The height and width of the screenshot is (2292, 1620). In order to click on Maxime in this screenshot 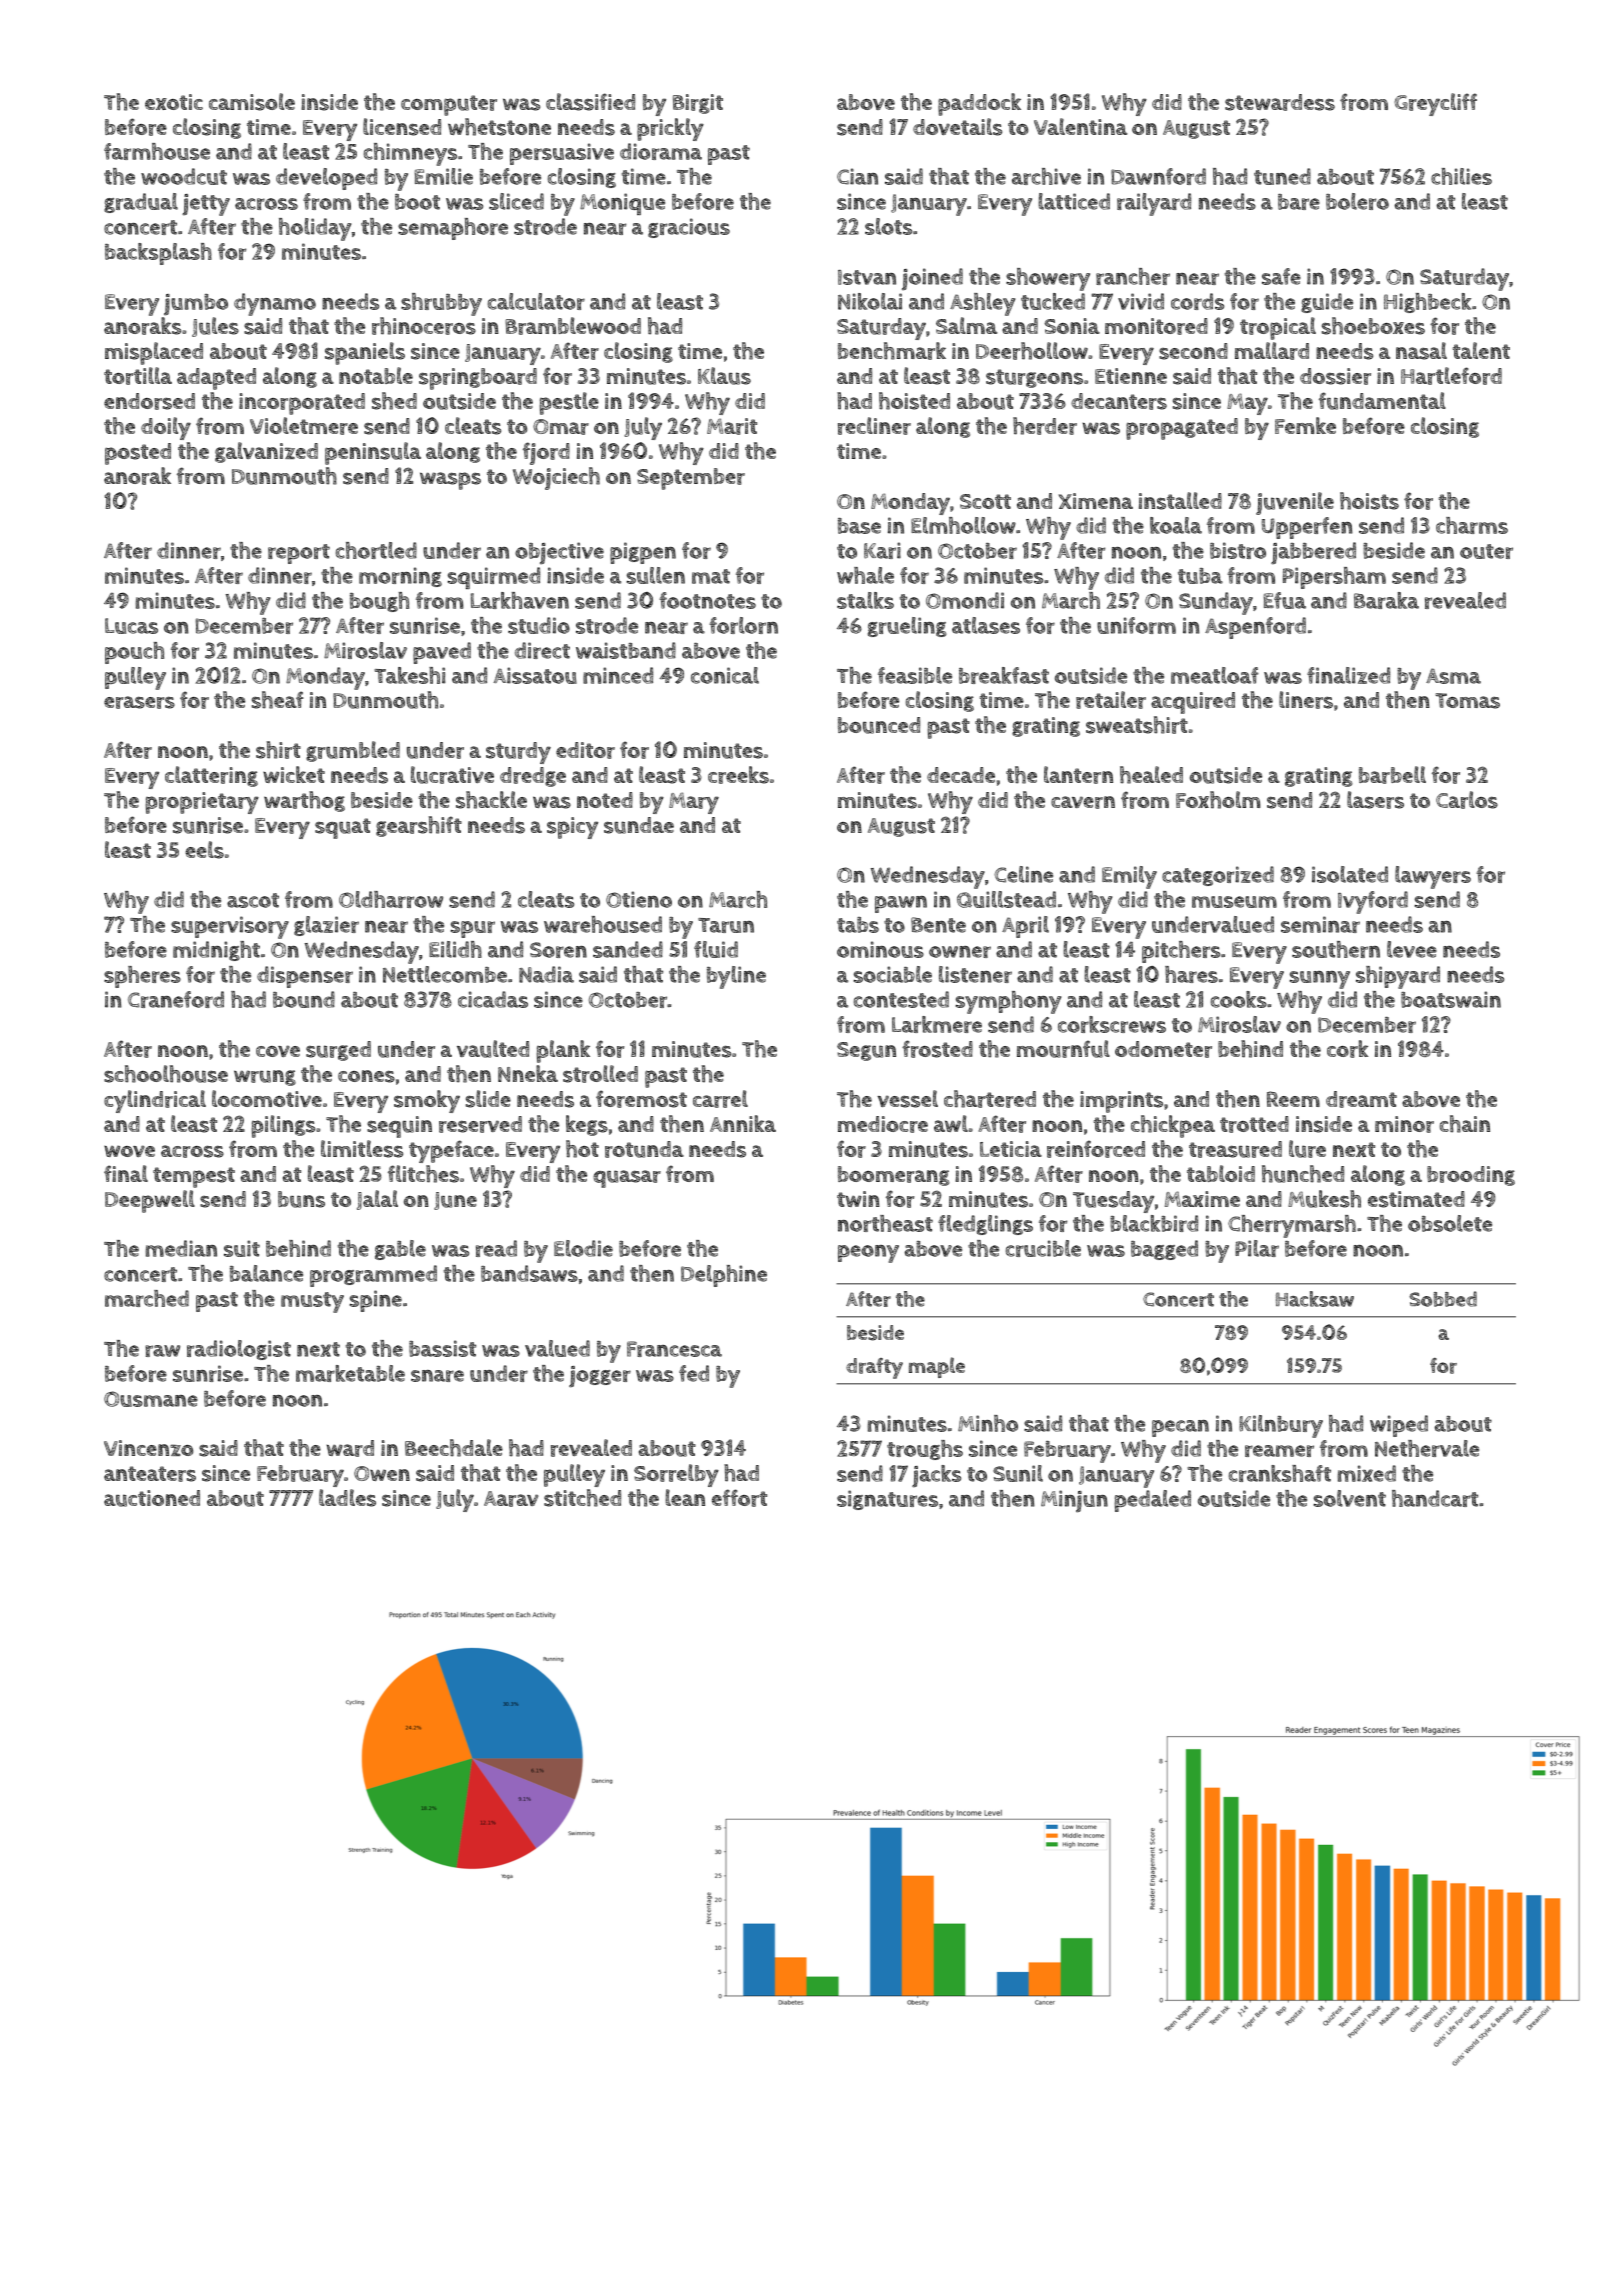, I will do `click(1202, 1199)`.
